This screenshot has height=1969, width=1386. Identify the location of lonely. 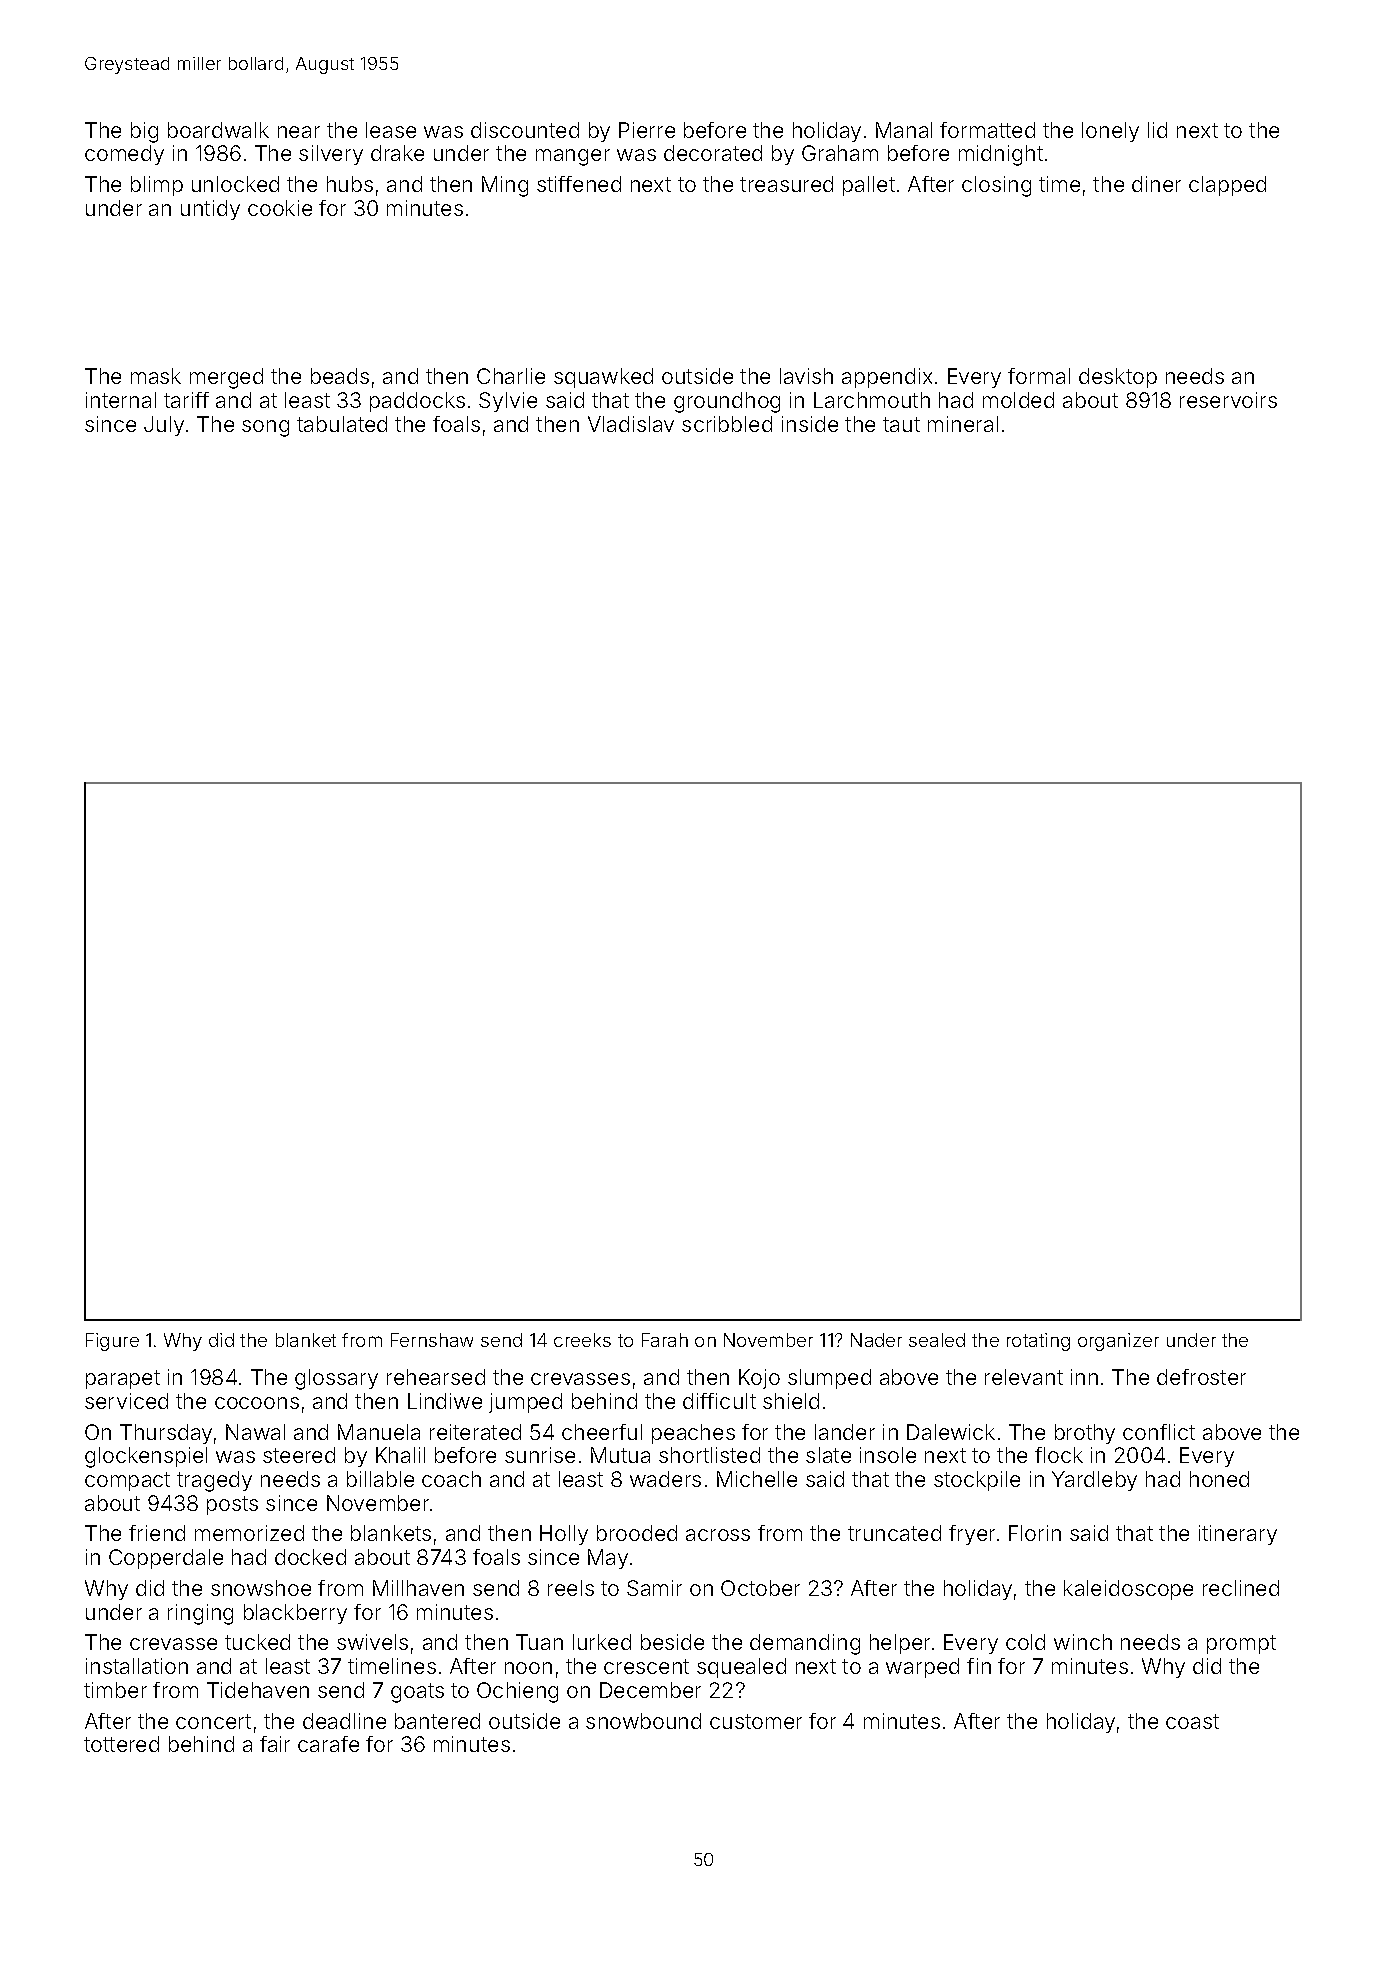
(1110, 132).
